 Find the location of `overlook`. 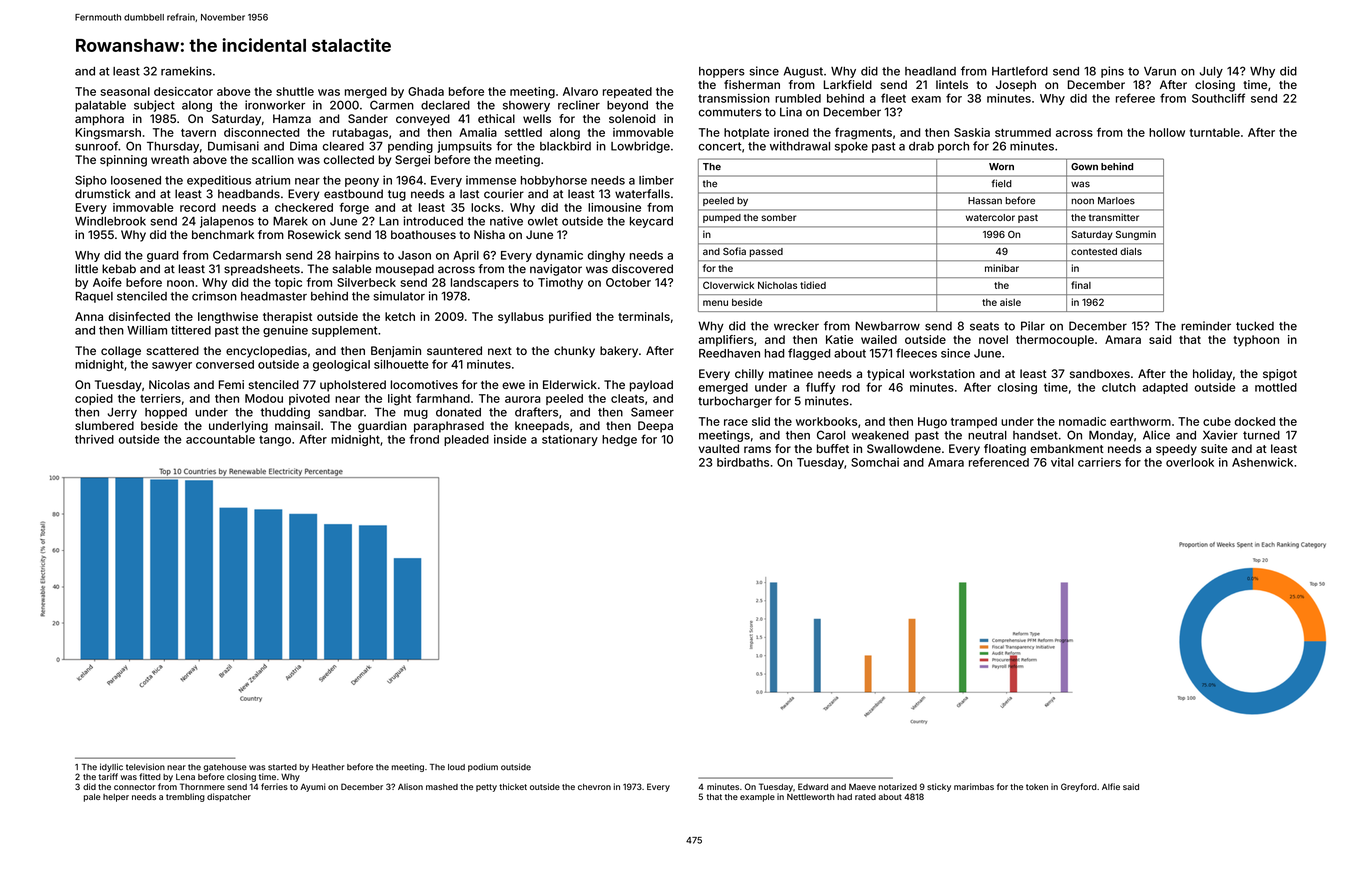

overlook is located at coordinates (1190, 462).
